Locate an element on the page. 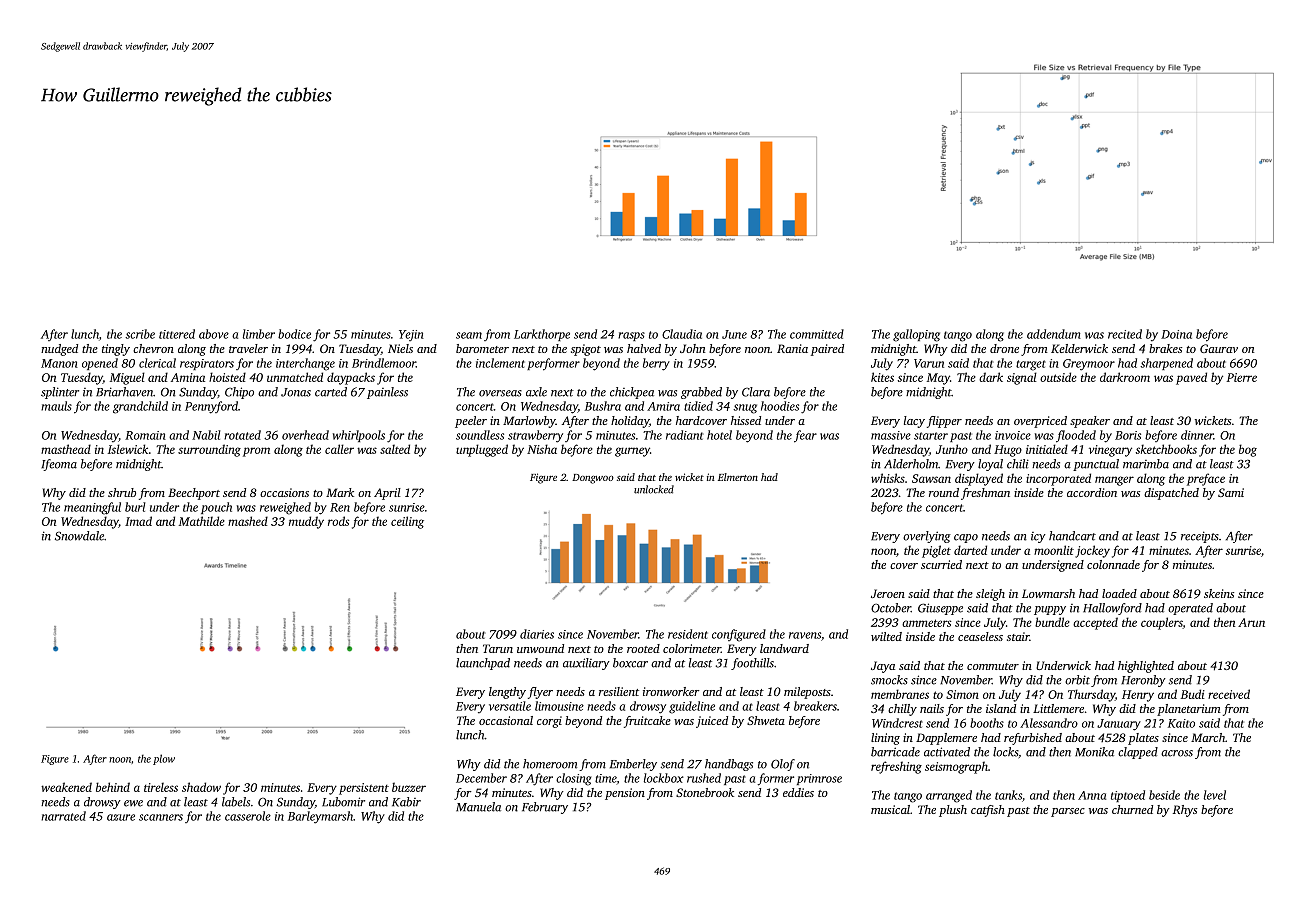 This image has width=1308, height=924. rasps is located at coordinates (631, 336).
